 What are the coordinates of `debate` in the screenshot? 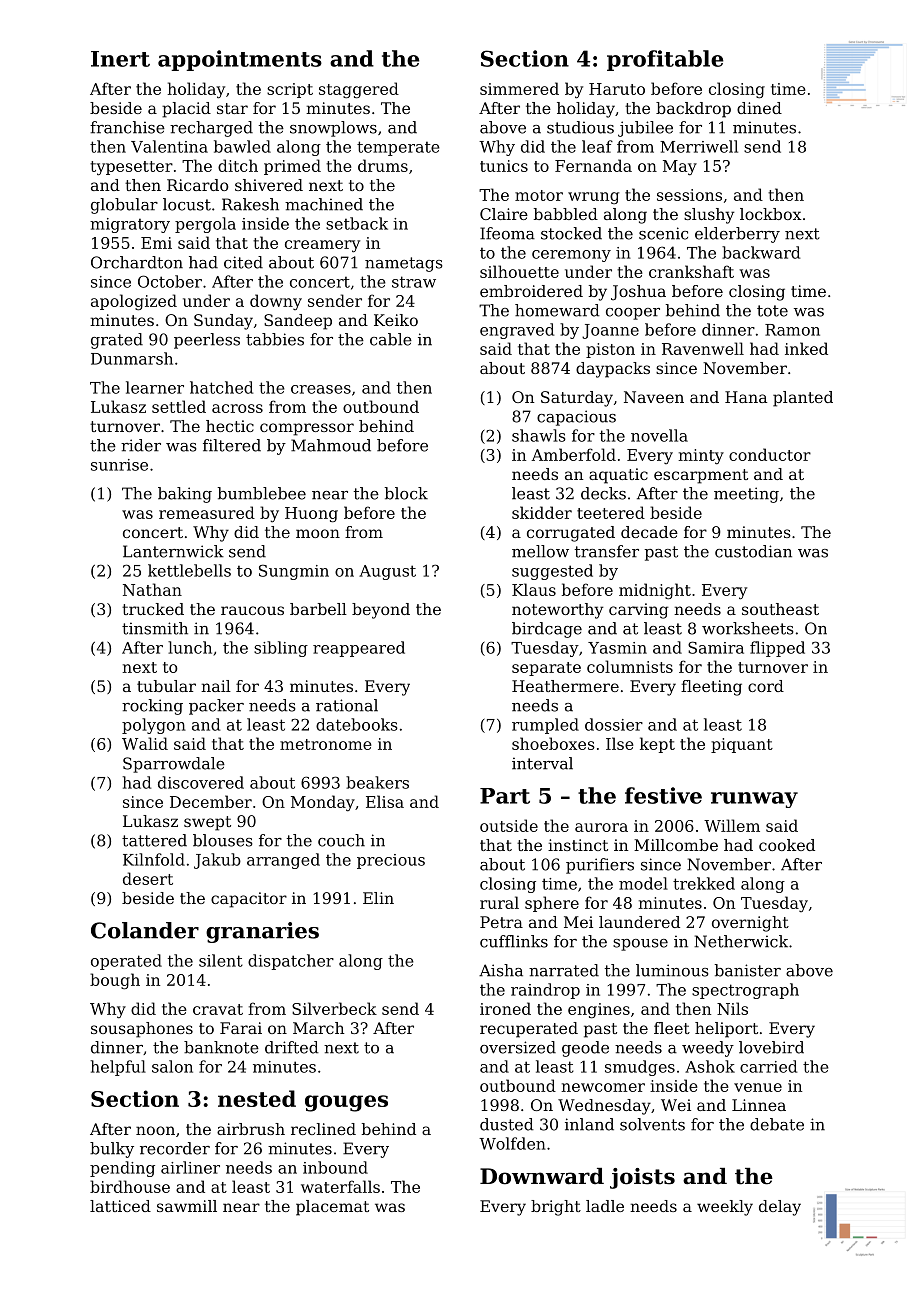 It's located at (777, 1124).
